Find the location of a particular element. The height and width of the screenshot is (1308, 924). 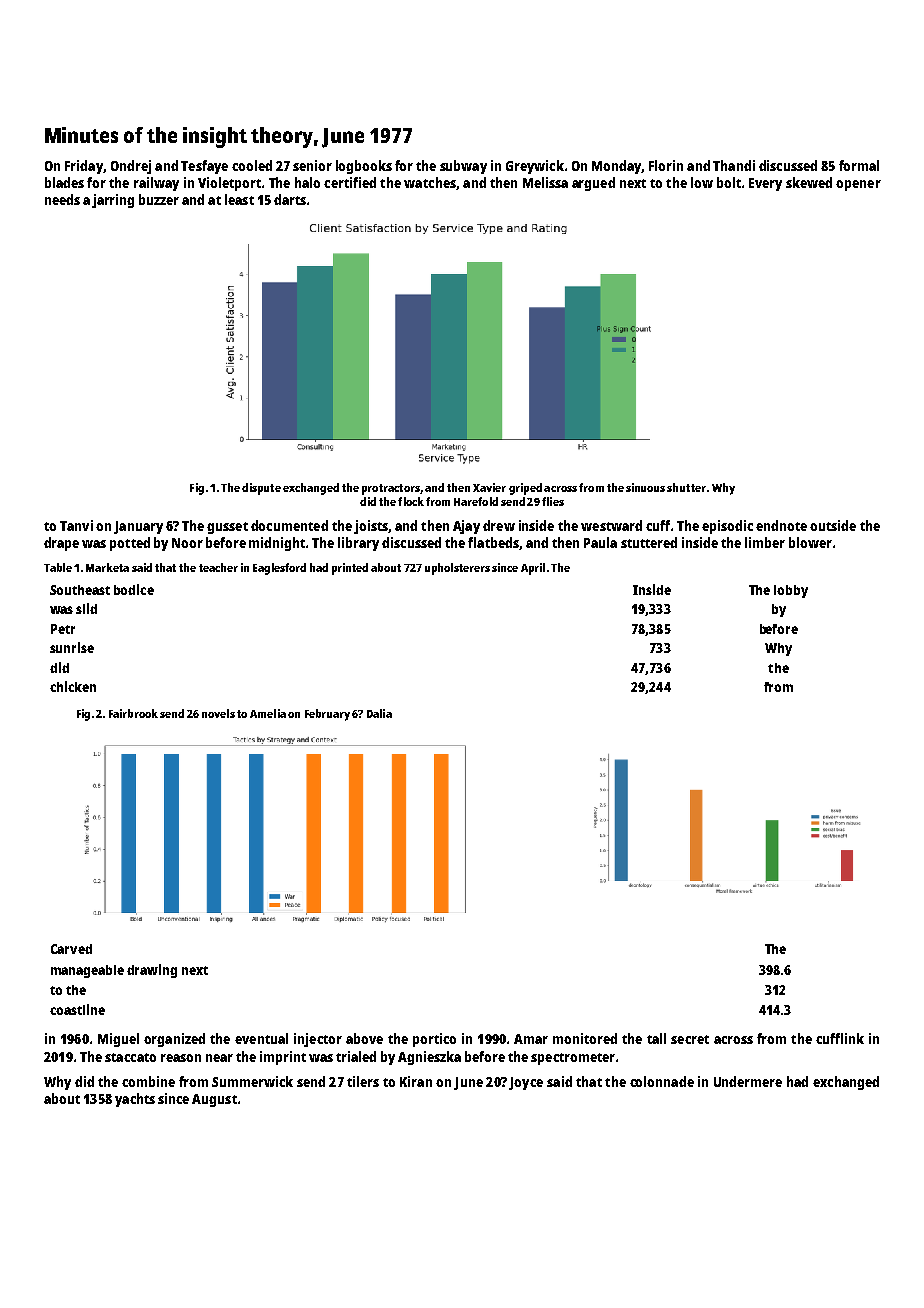

Paula is located at coordinates (600, 542).
